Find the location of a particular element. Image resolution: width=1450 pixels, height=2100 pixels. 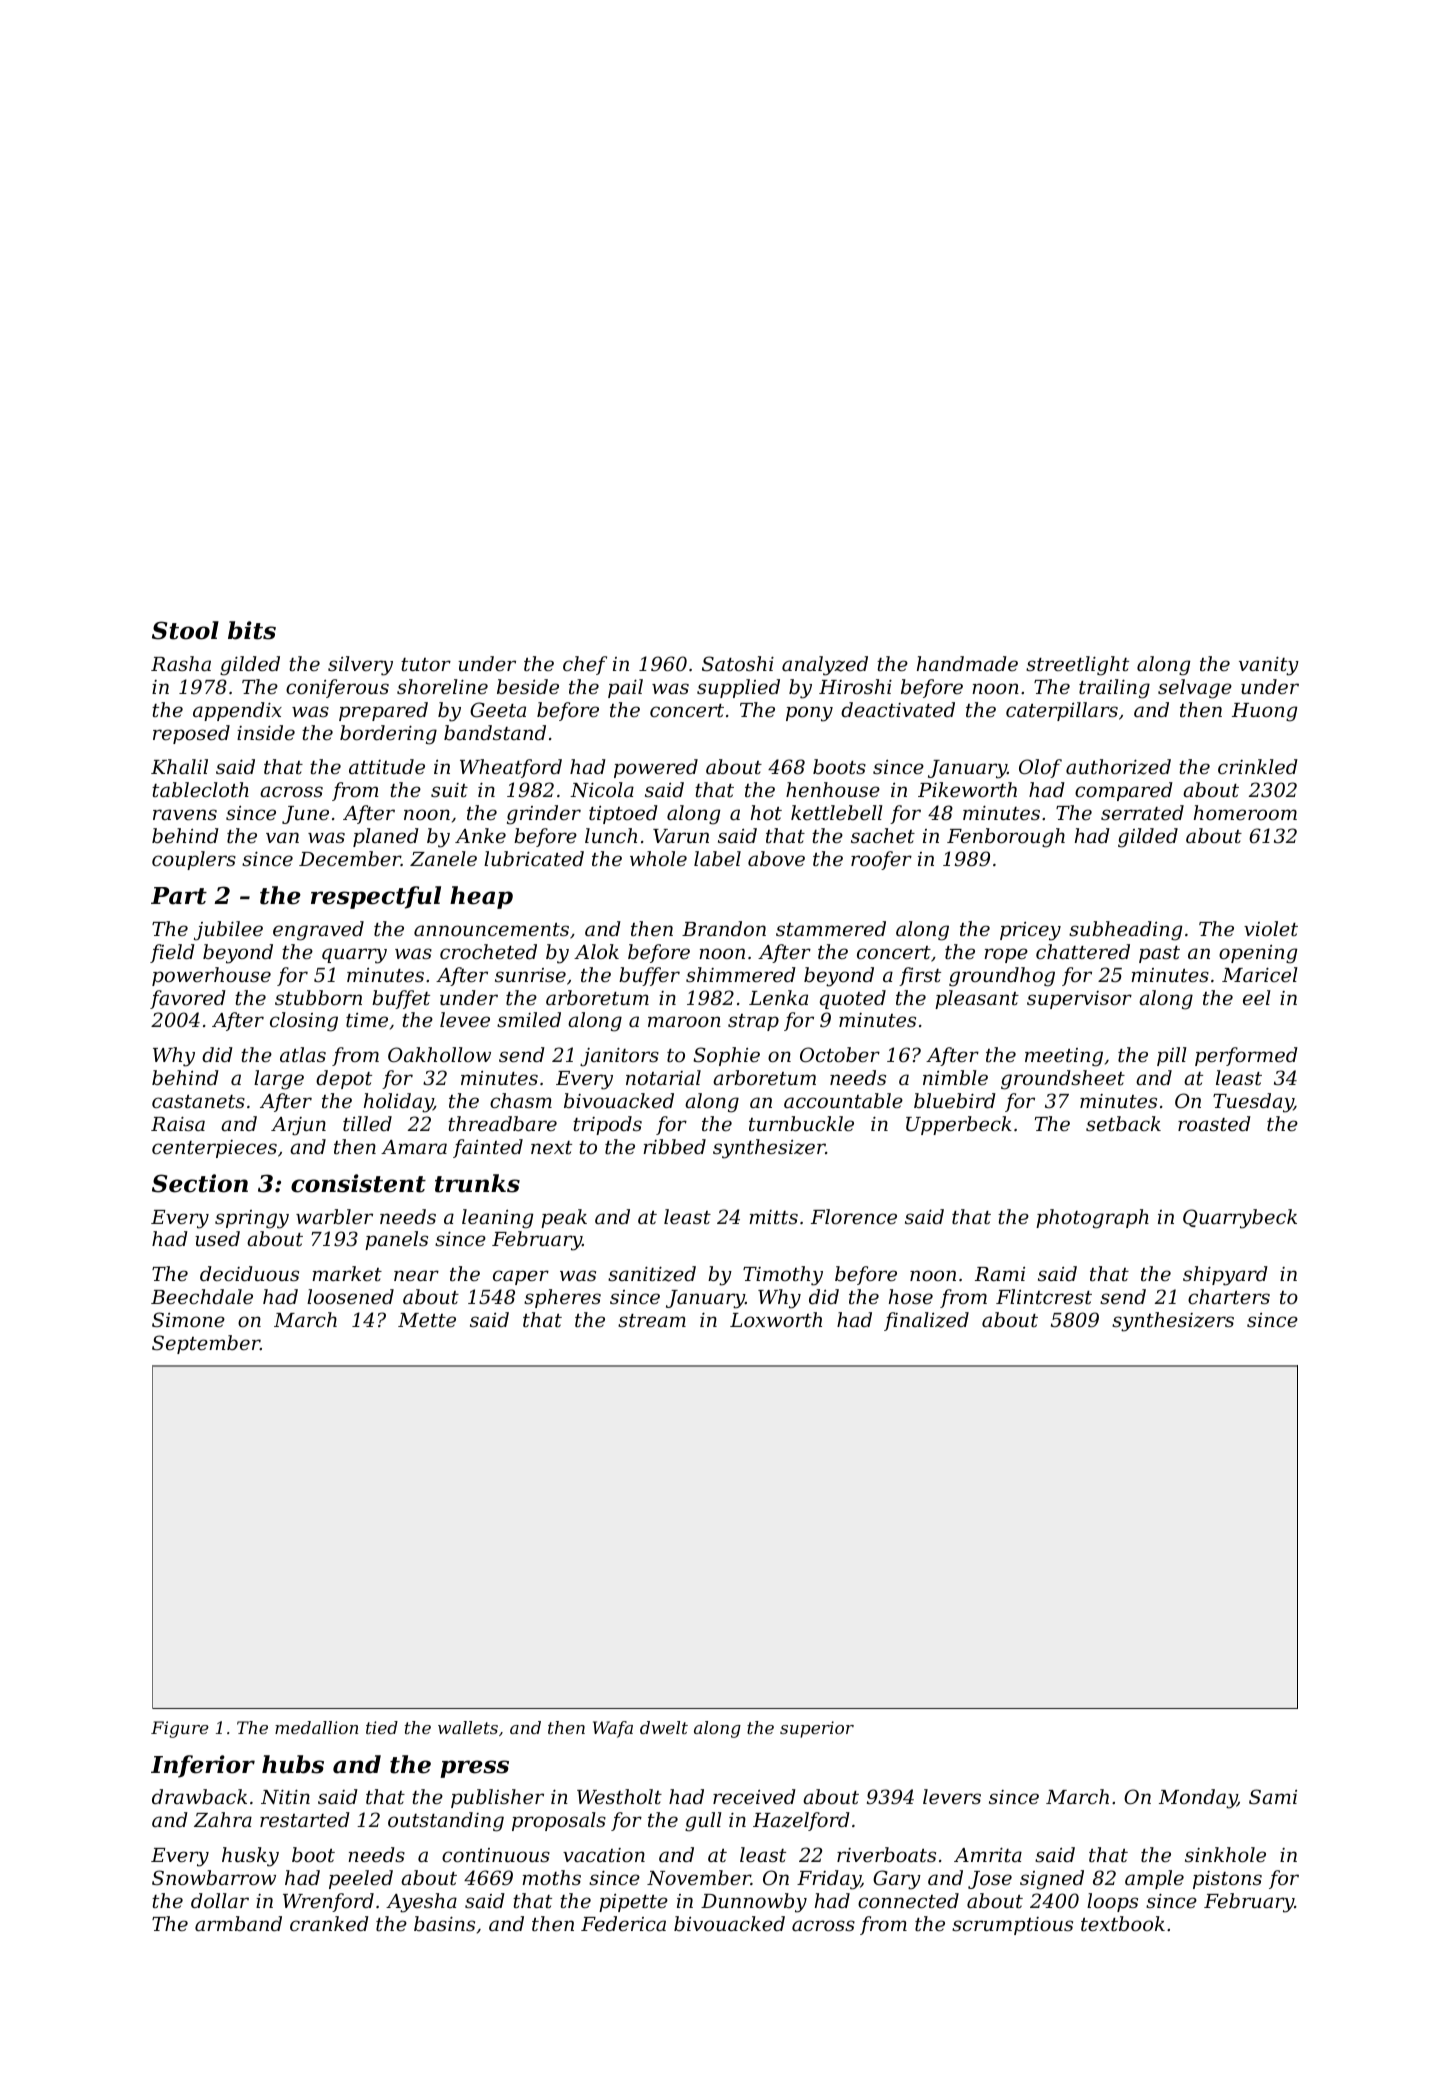

performed is located at coordinates (1246, 1056).
